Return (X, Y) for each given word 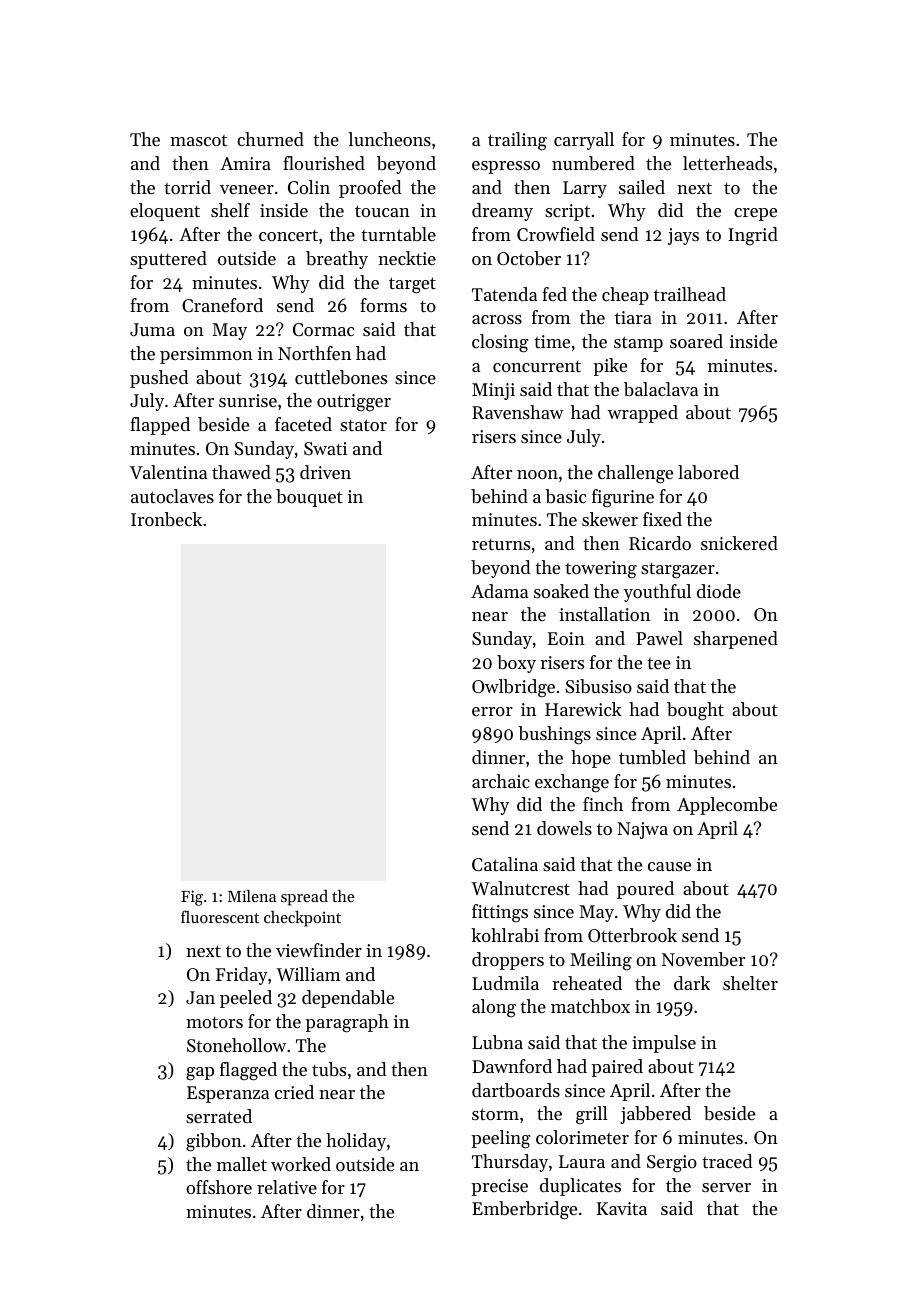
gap (200, 1074)
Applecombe (727, 806)
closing (500, 343)
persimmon (206, 355)
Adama (499, 591)
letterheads (727, 163)
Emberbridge (524, 1210)
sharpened (736, 640)
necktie (407, 258)
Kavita (622, 1208)
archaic (501, 781)
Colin (309, 187)
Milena (252, 896)
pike (610, 367)
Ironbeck (166, 519)
